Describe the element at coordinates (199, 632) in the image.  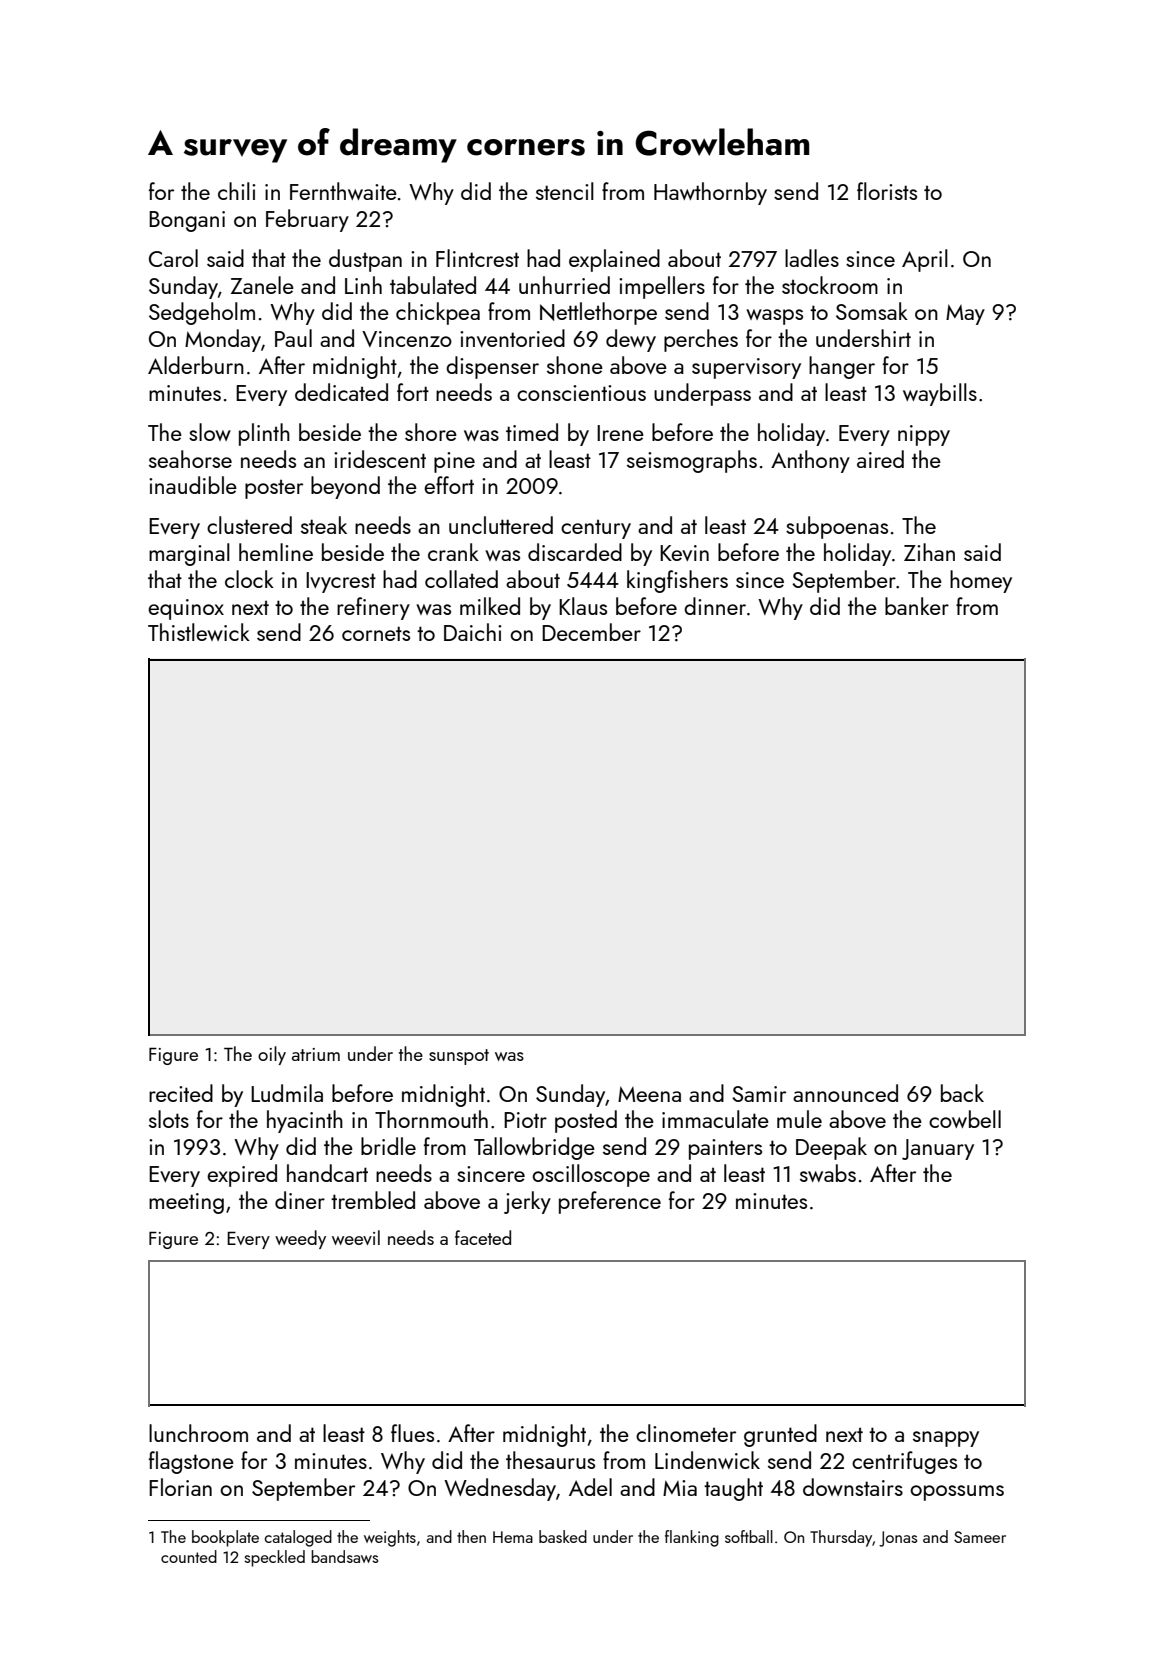
I see `Thistlewick` at that location.
